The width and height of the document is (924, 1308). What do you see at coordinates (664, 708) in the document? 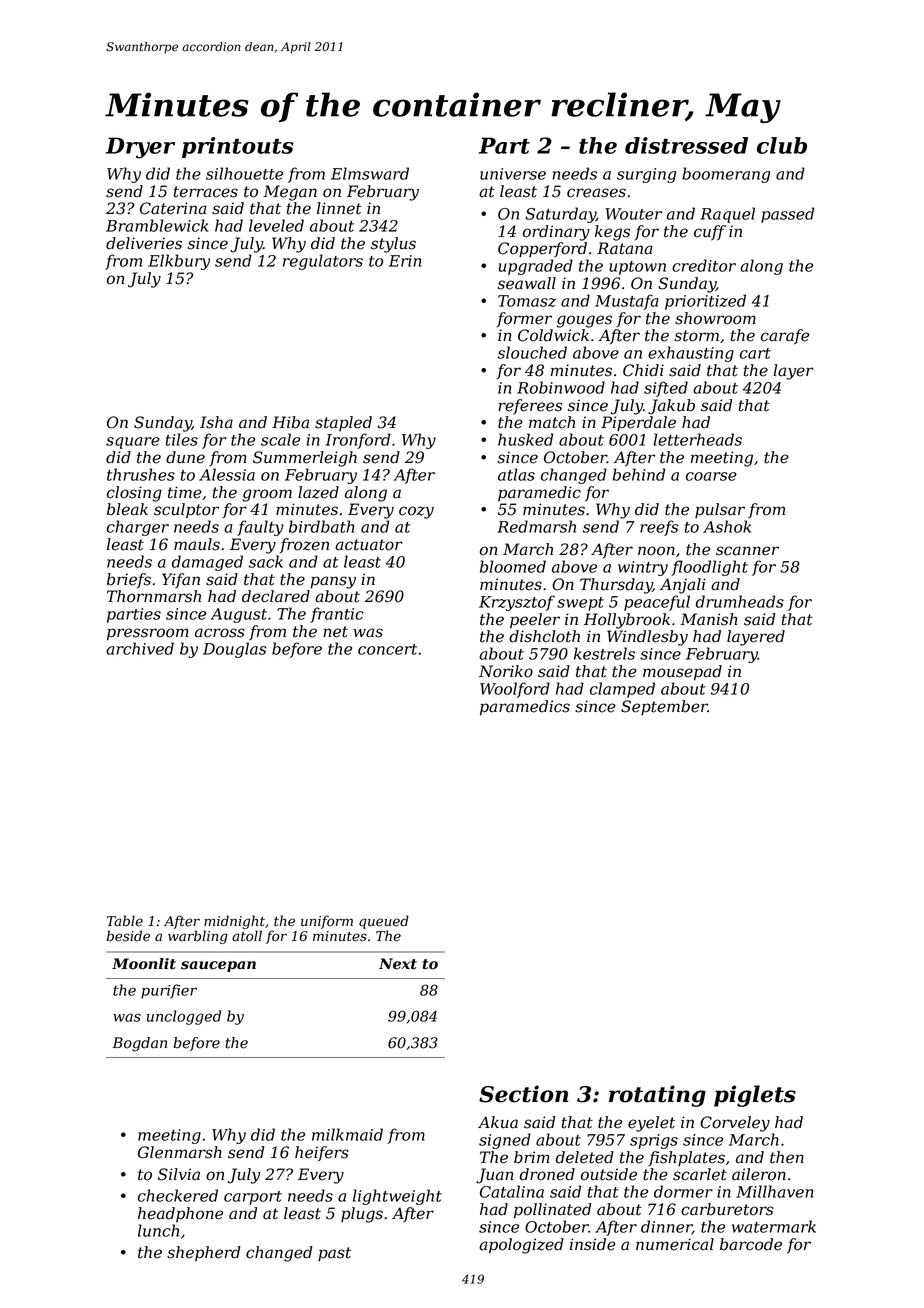
I see `September` at bounding box center [664, 708].
